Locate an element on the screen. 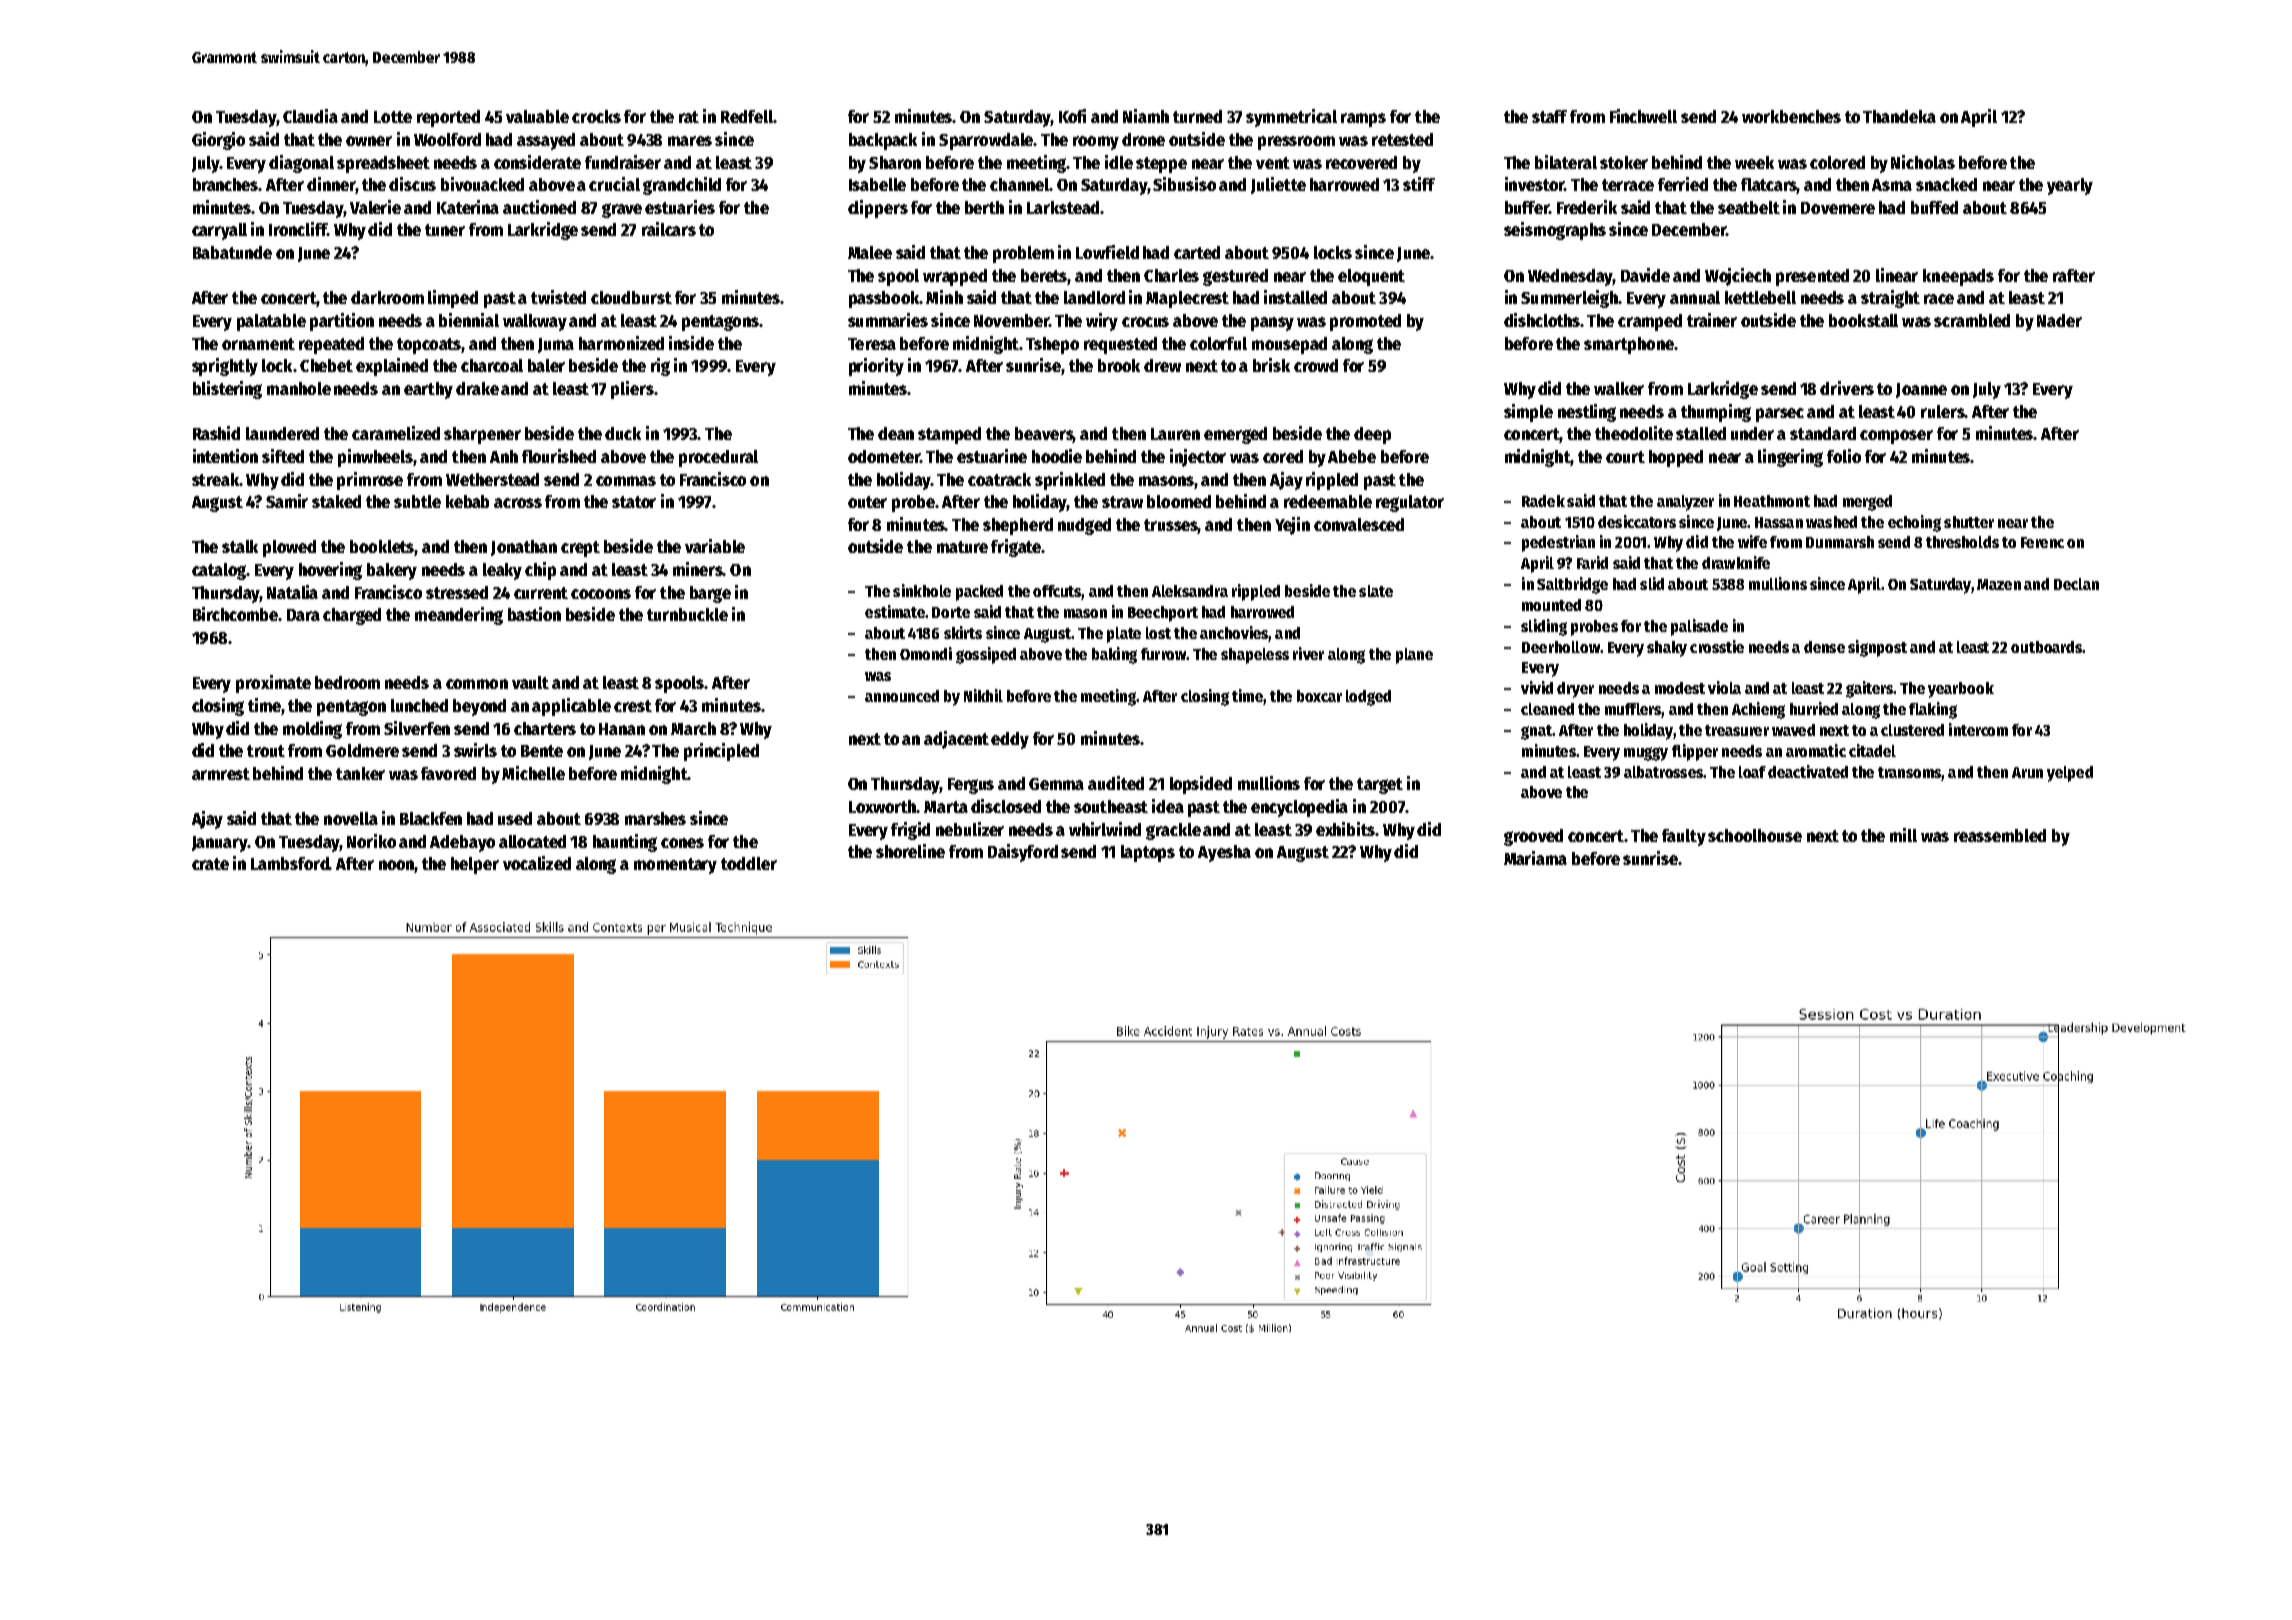  noon is located at coordinates (397, 866).
